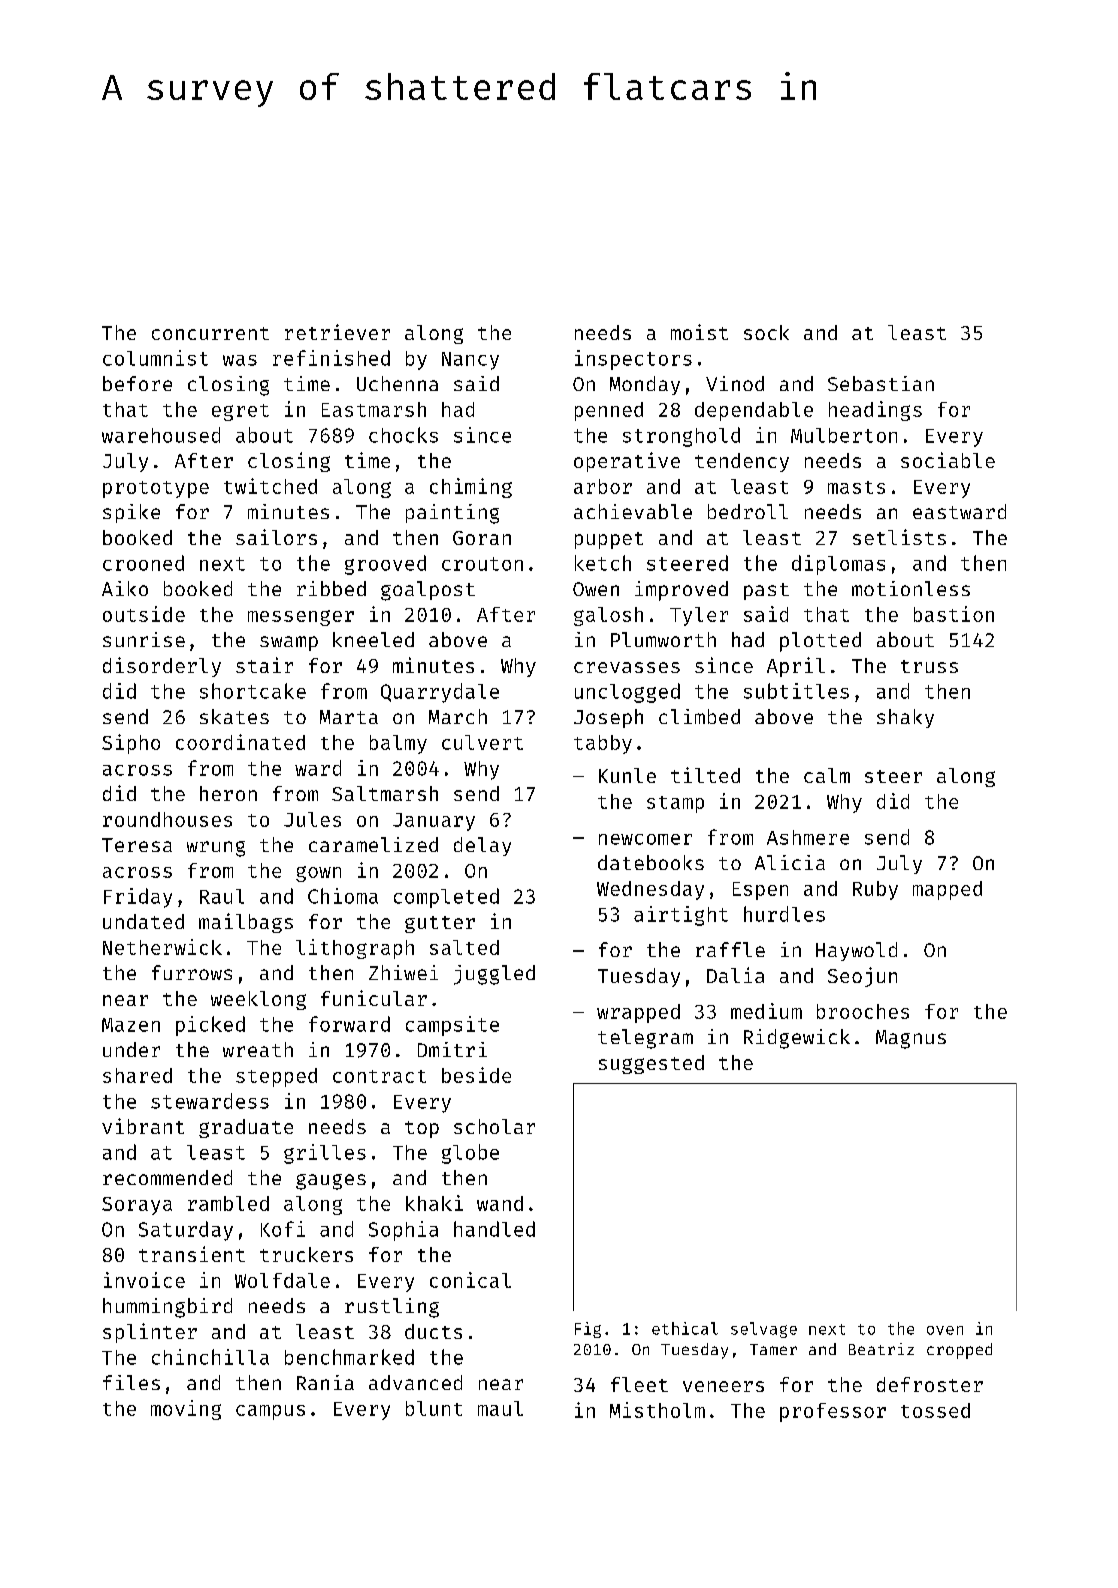 This screenshot has width=1118, height=1588. Describe the element at coordinates (210, 1357) in the screenshot. I see `chinchilla` at that location.
